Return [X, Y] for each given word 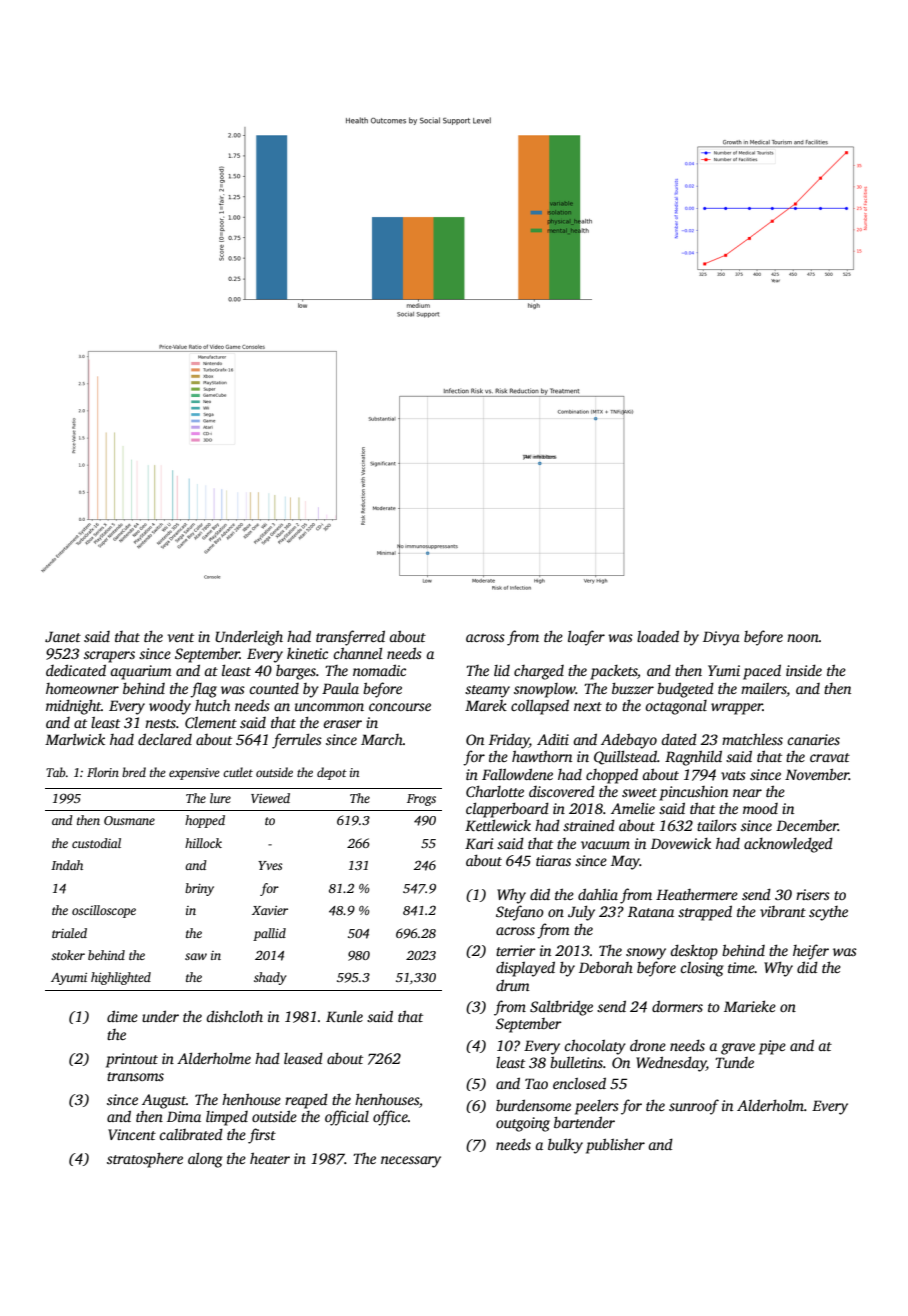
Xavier [270, 910]
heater [270, 1158]
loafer [586, 638]
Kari [479, 843]
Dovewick [681, 843]
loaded [658, 636]
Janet [63, 636]
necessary [411, 1162]
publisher [615, 1146]
